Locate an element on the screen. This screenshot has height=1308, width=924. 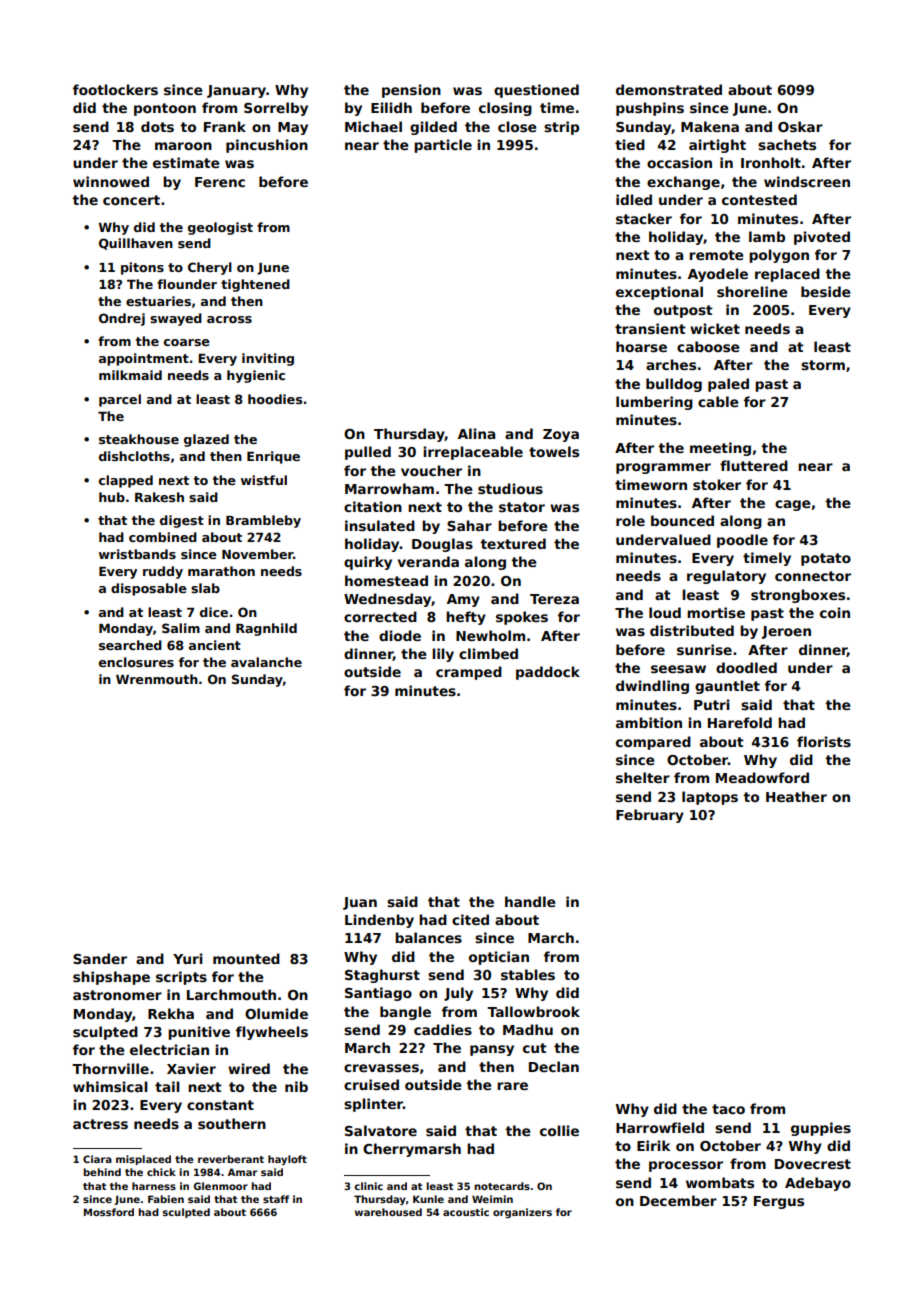
handle is located at coordinates (530, 901).
